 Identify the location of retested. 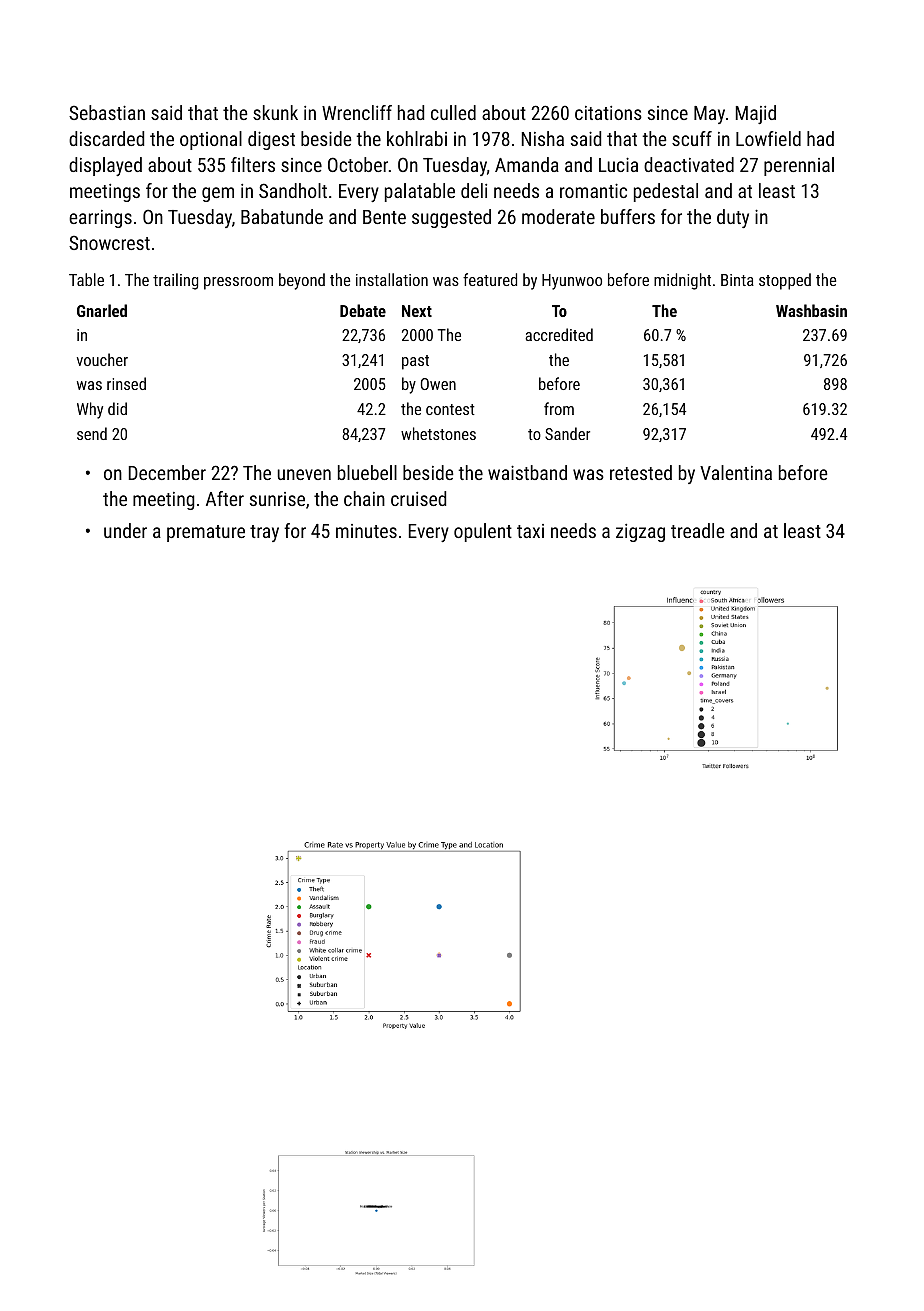
(641, 472).
